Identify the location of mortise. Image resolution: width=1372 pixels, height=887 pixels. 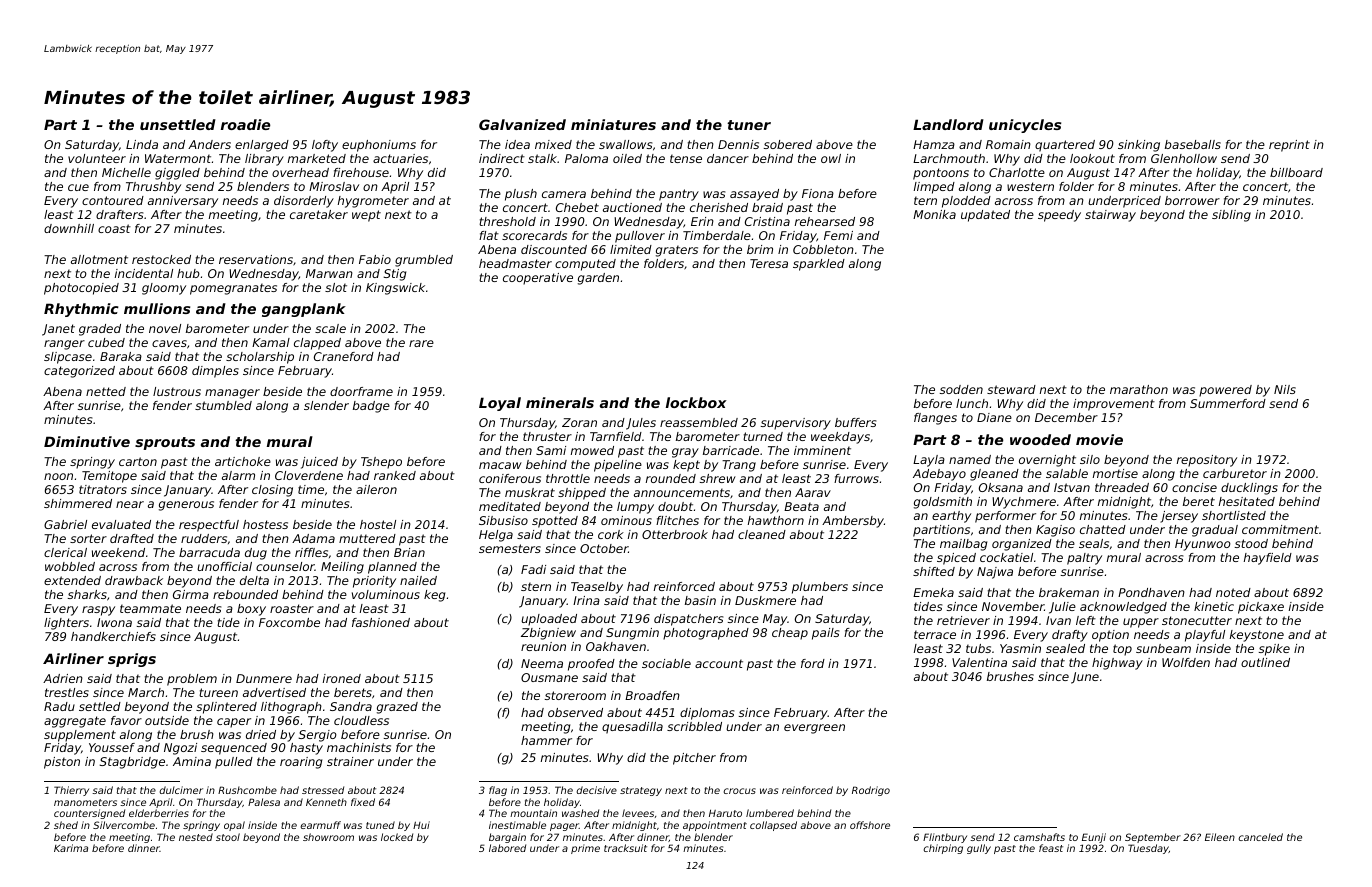
(1115, 473).
